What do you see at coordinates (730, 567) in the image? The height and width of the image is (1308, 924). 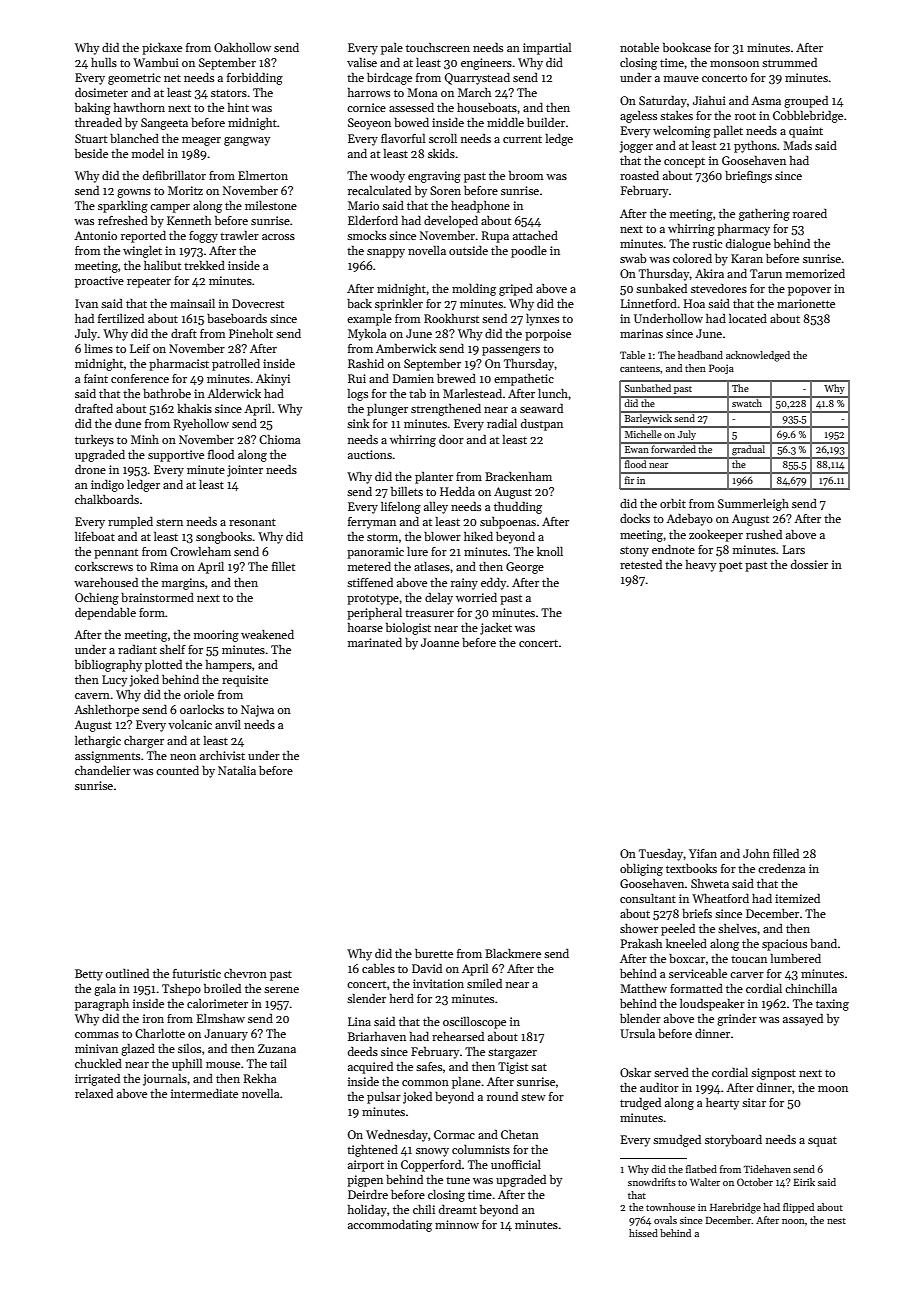 I see `poet` at bounding box center [730, 567].
